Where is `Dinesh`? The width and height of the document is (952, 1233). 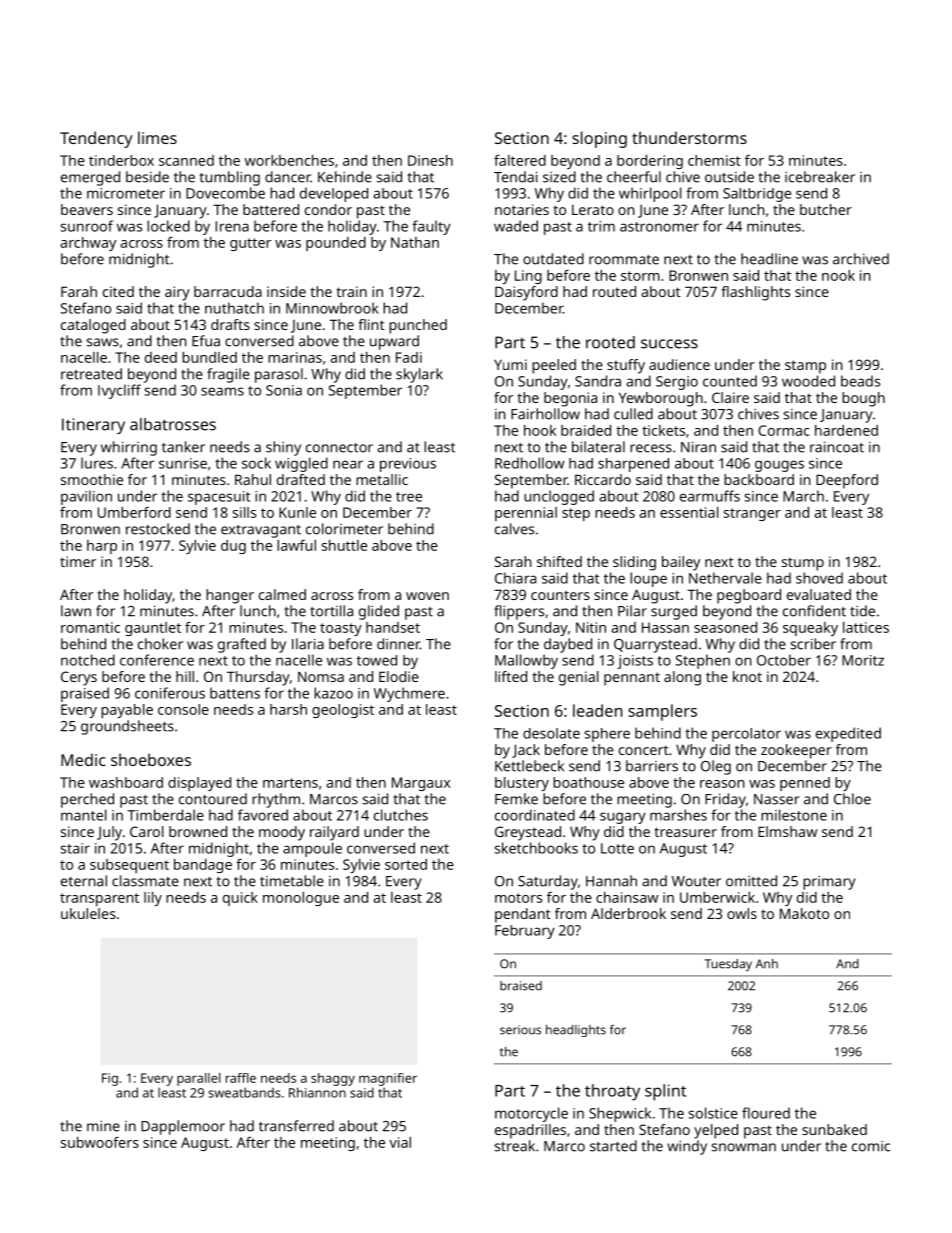 Dinesh is located at coordinates (430, 160).
